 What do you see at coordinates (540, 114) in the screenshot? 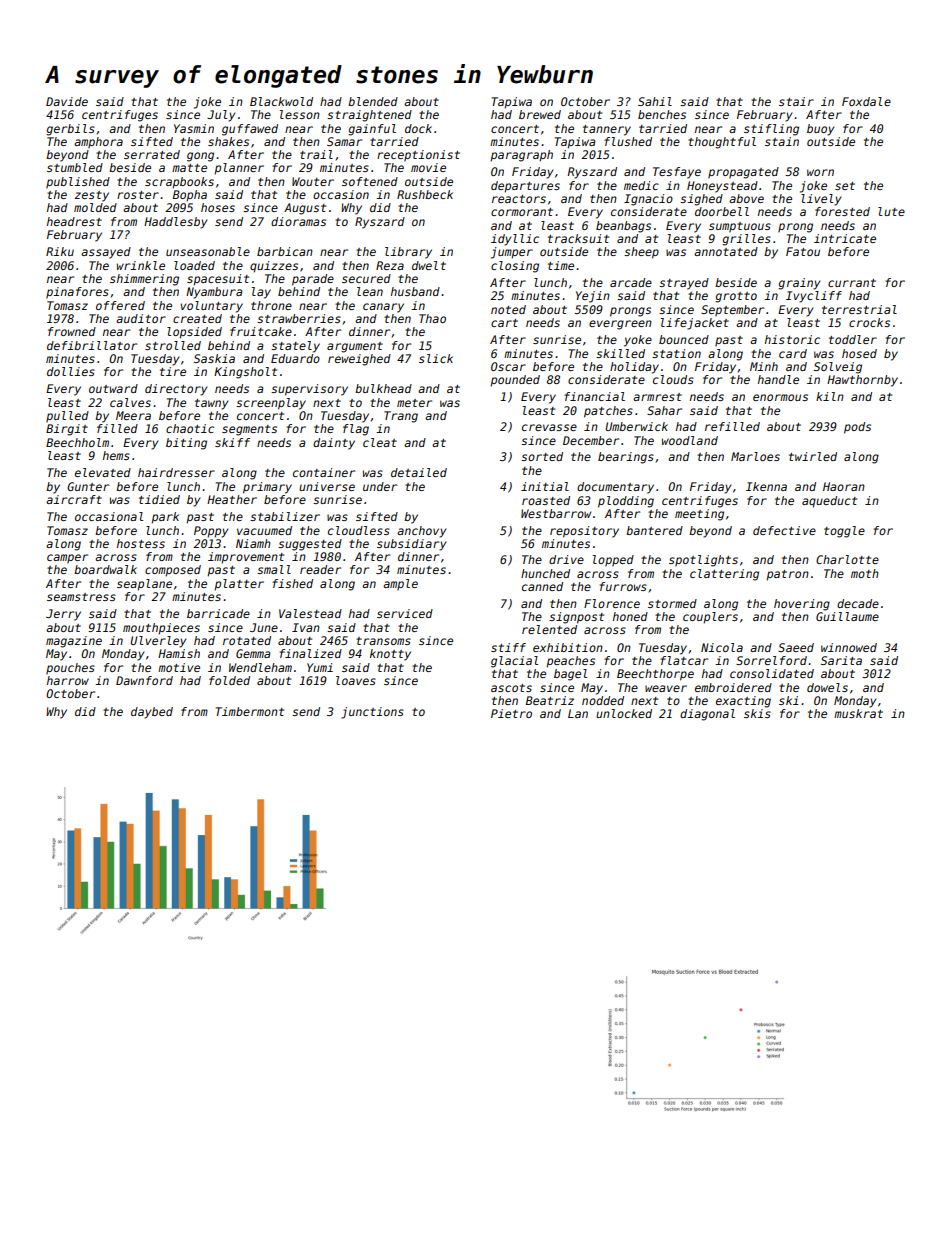
I see `brewed` at bounding box center [540, 114].
